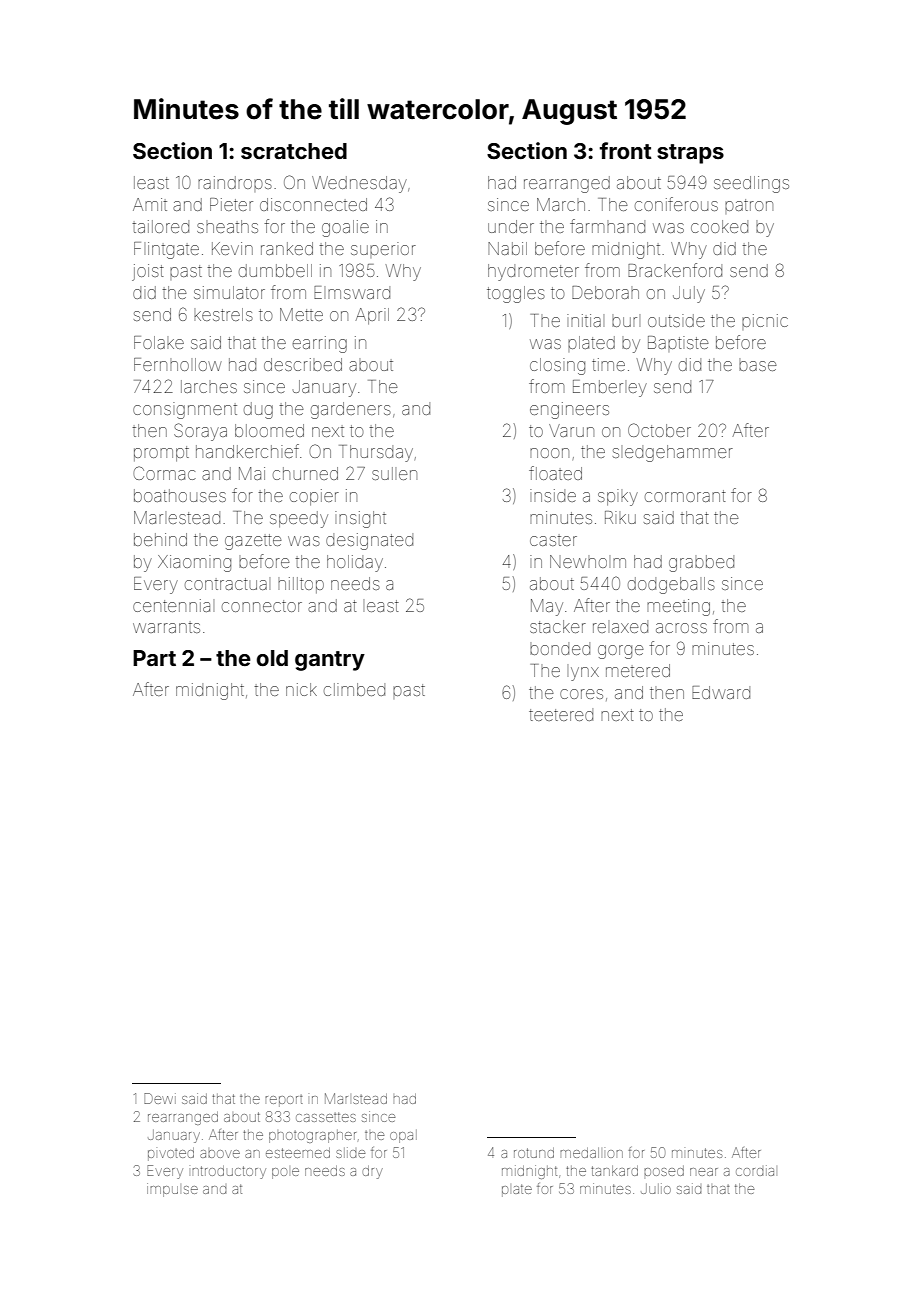  What do you see at coordinates (591, 1153) in the screenshot?
I see `medallion` at bounding box center [591, 1153].
